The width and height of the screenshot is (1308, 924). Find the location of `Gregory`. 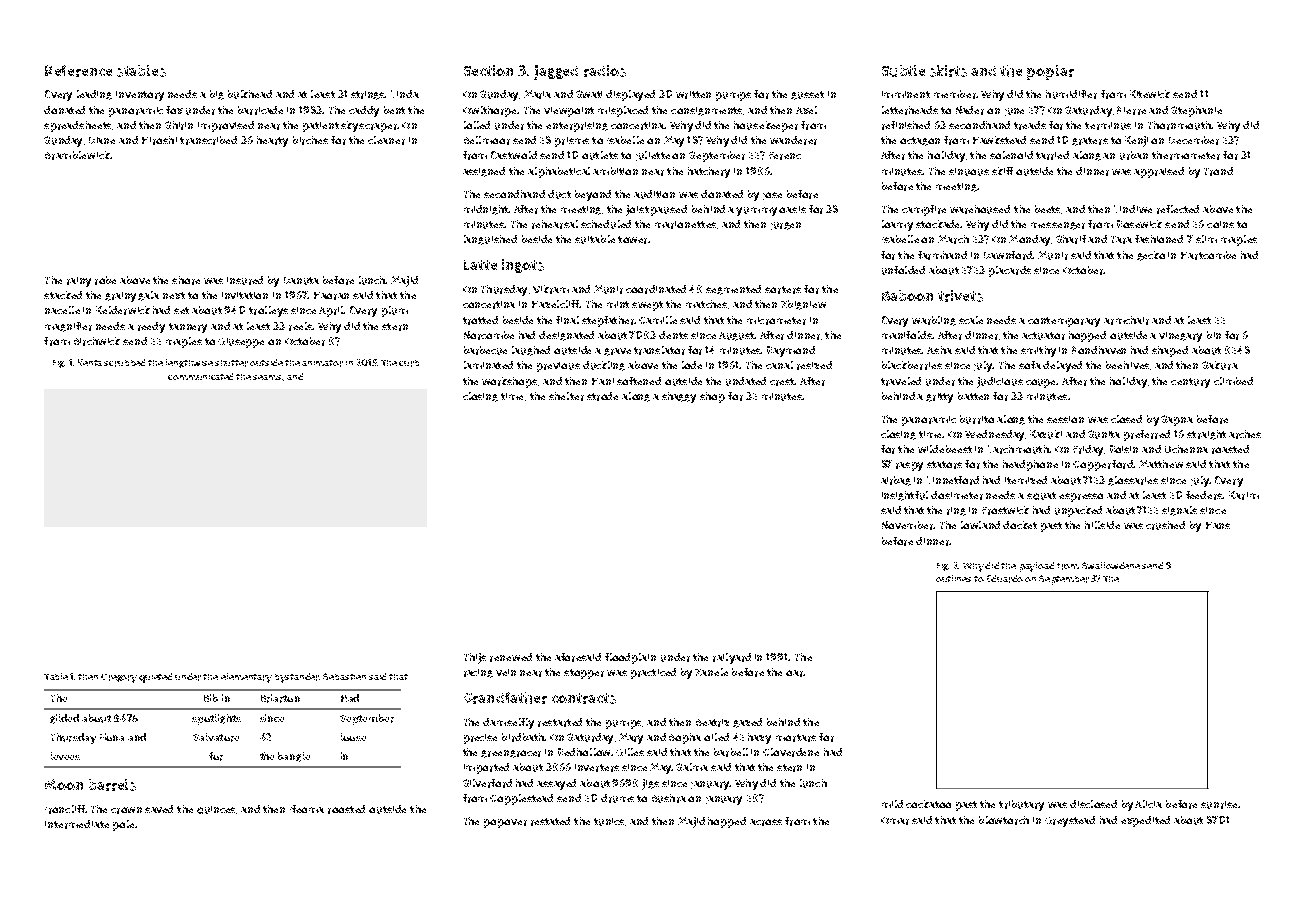

Gregory is located at coordinates (119, 678).
